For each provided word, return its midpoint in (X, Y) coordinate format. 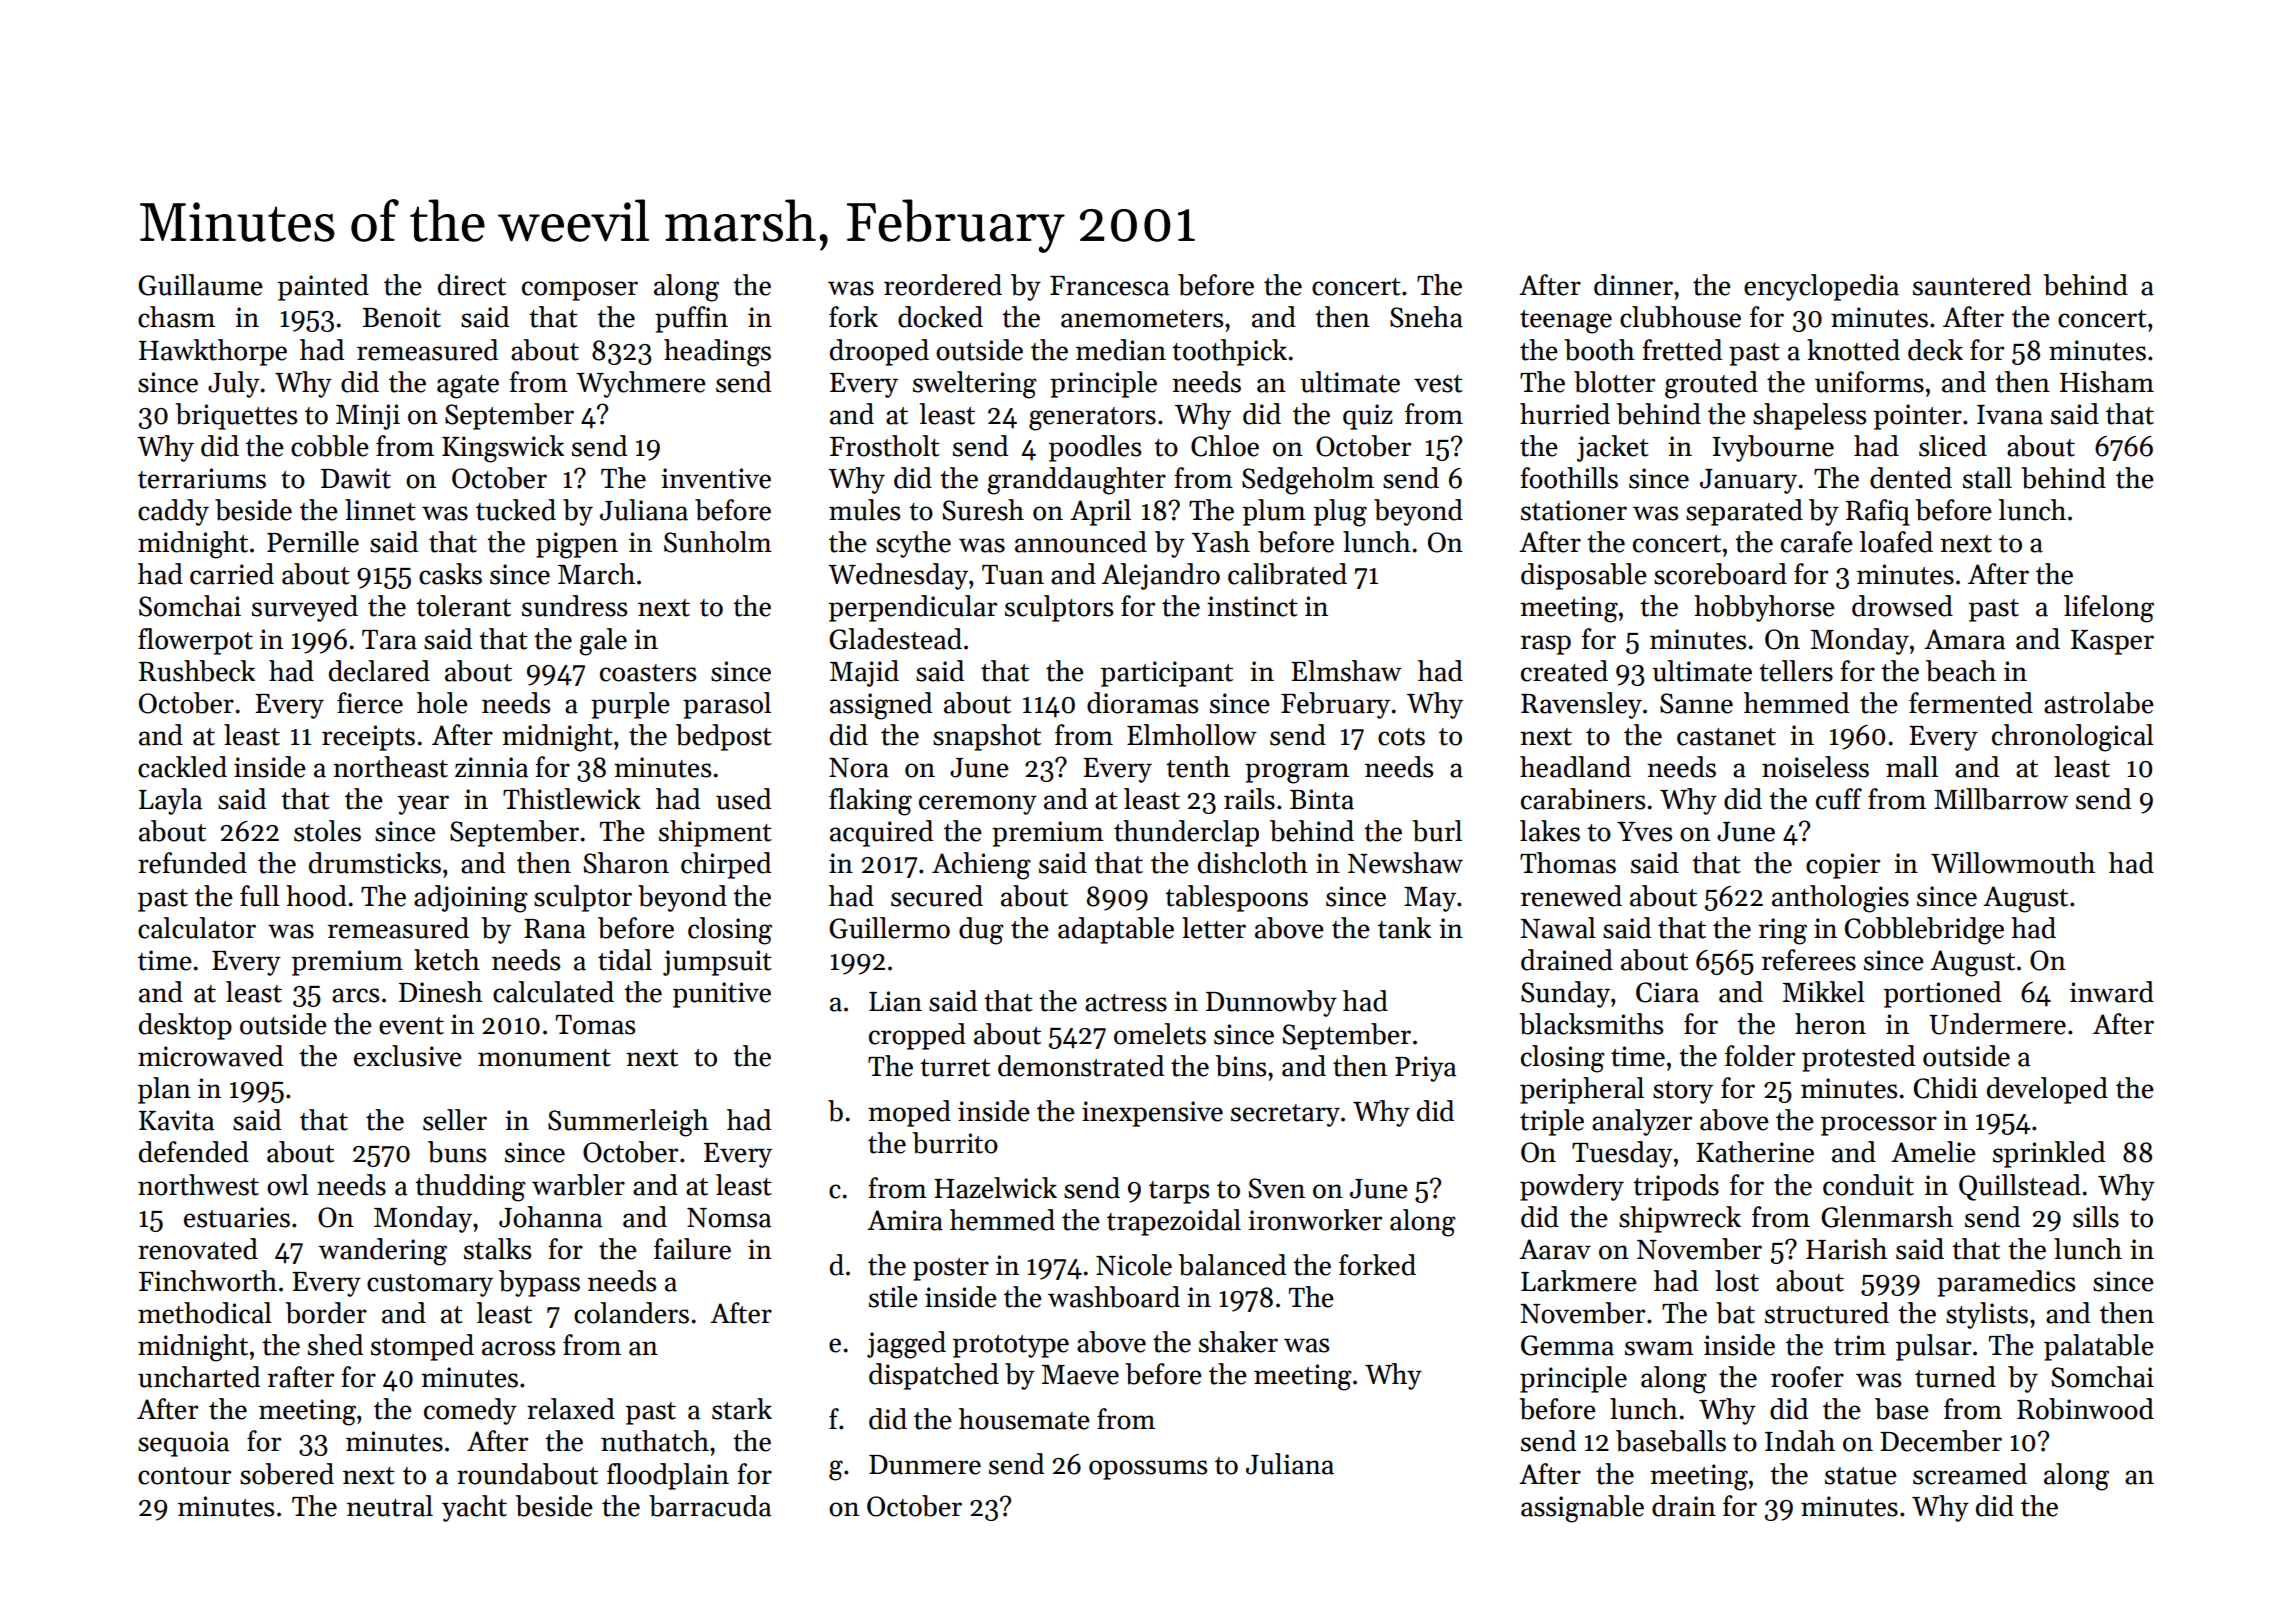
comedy (470, 1411)
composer (580, 291)
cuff (1839, 799)
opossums (1148, 1470)
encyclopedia (1821, 287)
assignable (1582, 1509)
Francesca (1109, 286)
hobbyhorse (1764, 608)
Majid (864, 673)
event (411, 1026)
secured (937, 896)
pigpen (577, 545)
